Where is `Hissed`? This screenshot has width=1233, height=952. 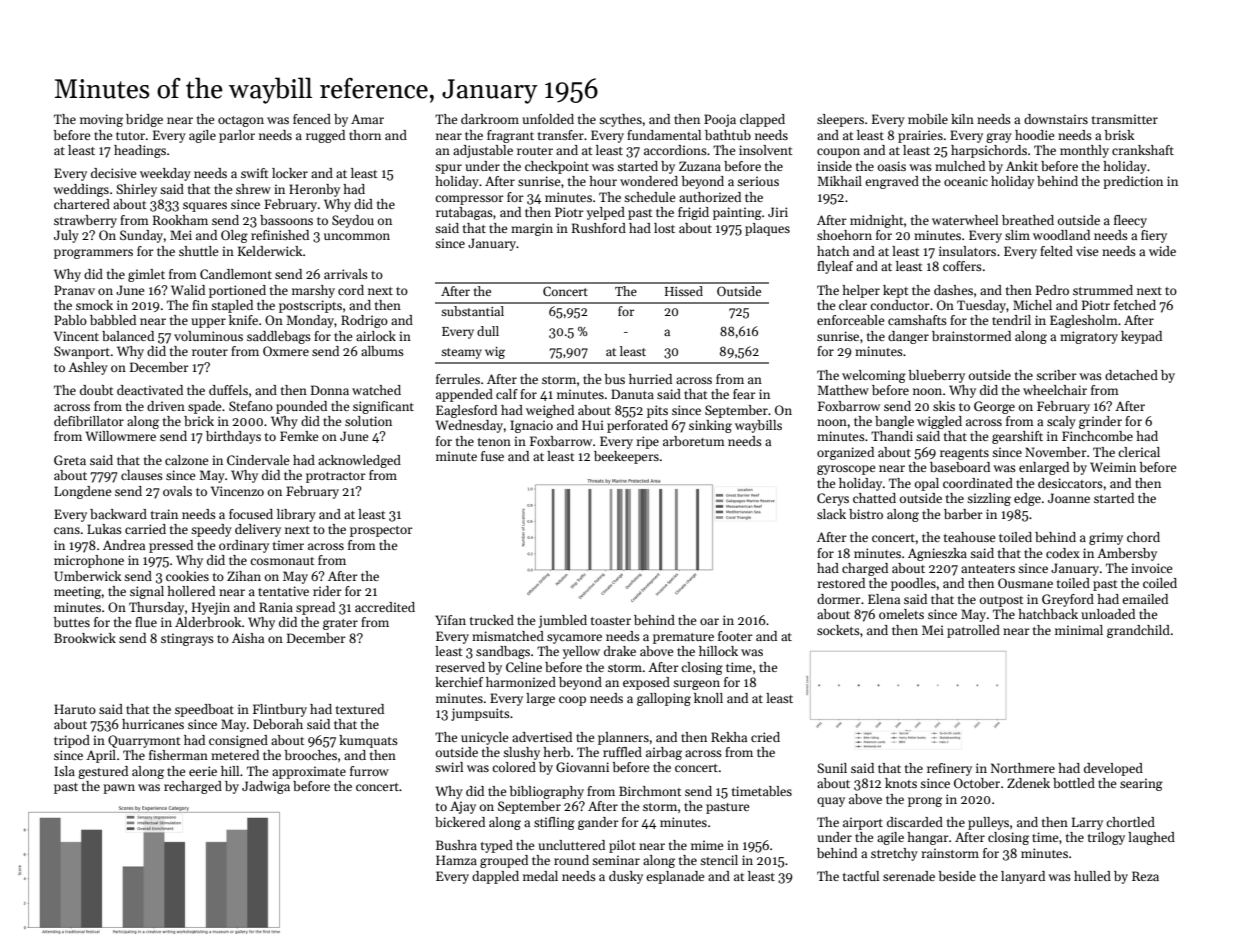
Hissed is located at coordinates (684, 291).
